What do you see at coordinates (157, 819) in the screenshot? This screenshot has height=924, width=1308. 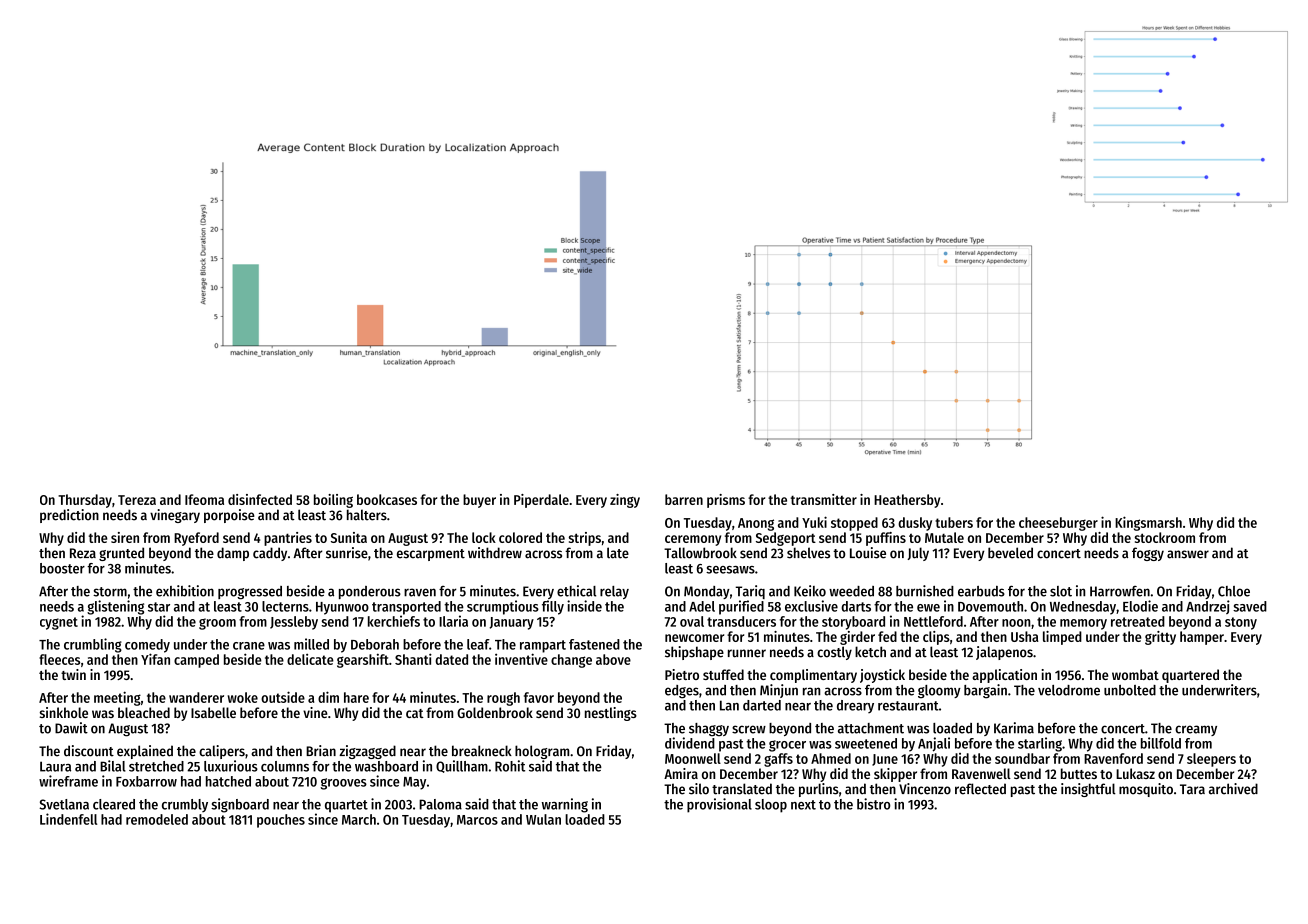 I see `remodeled` at bounding box center [157, 819].
